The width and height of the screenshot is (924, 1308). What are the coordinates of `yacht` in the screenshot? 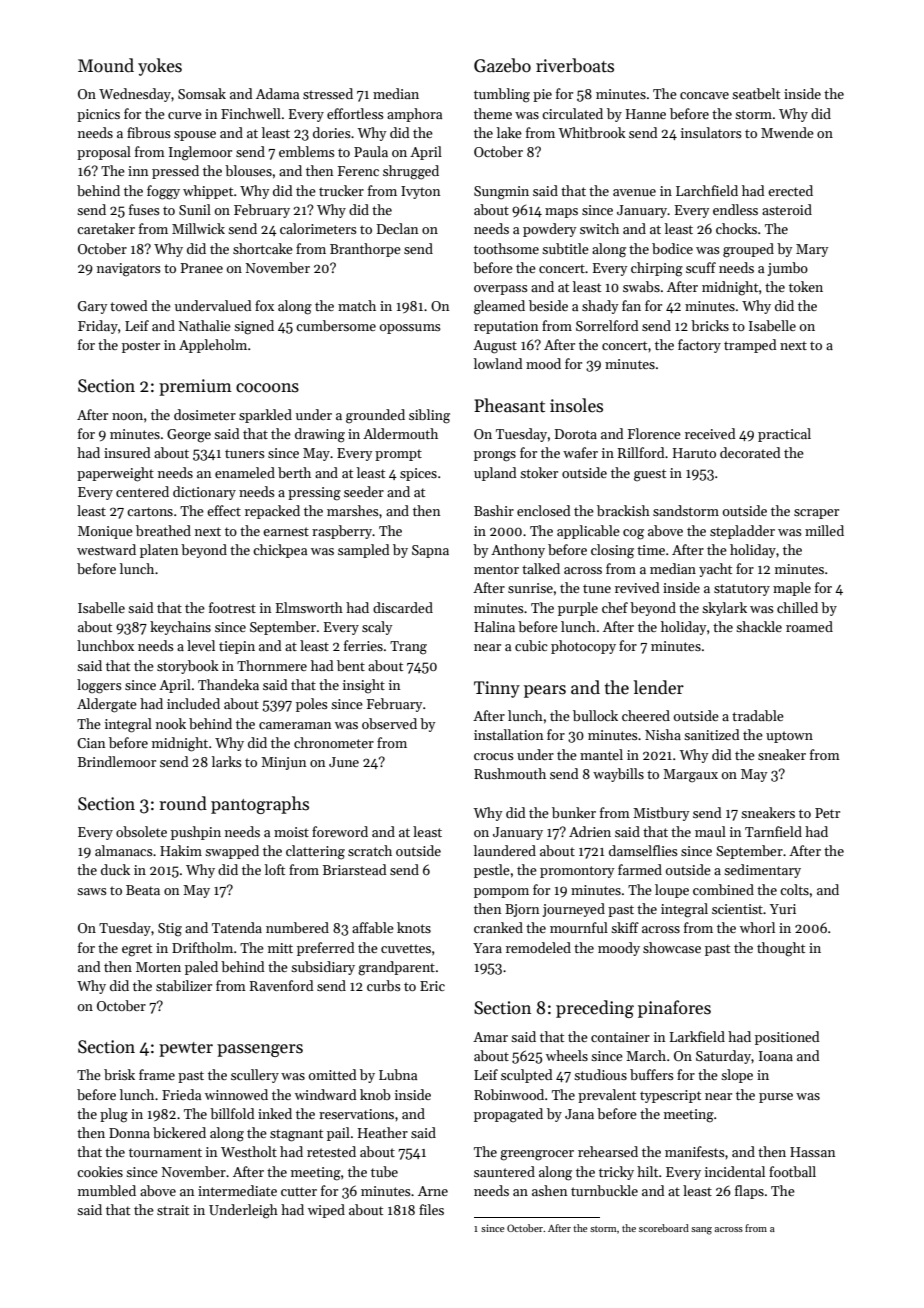 It's located at (715, 570).
